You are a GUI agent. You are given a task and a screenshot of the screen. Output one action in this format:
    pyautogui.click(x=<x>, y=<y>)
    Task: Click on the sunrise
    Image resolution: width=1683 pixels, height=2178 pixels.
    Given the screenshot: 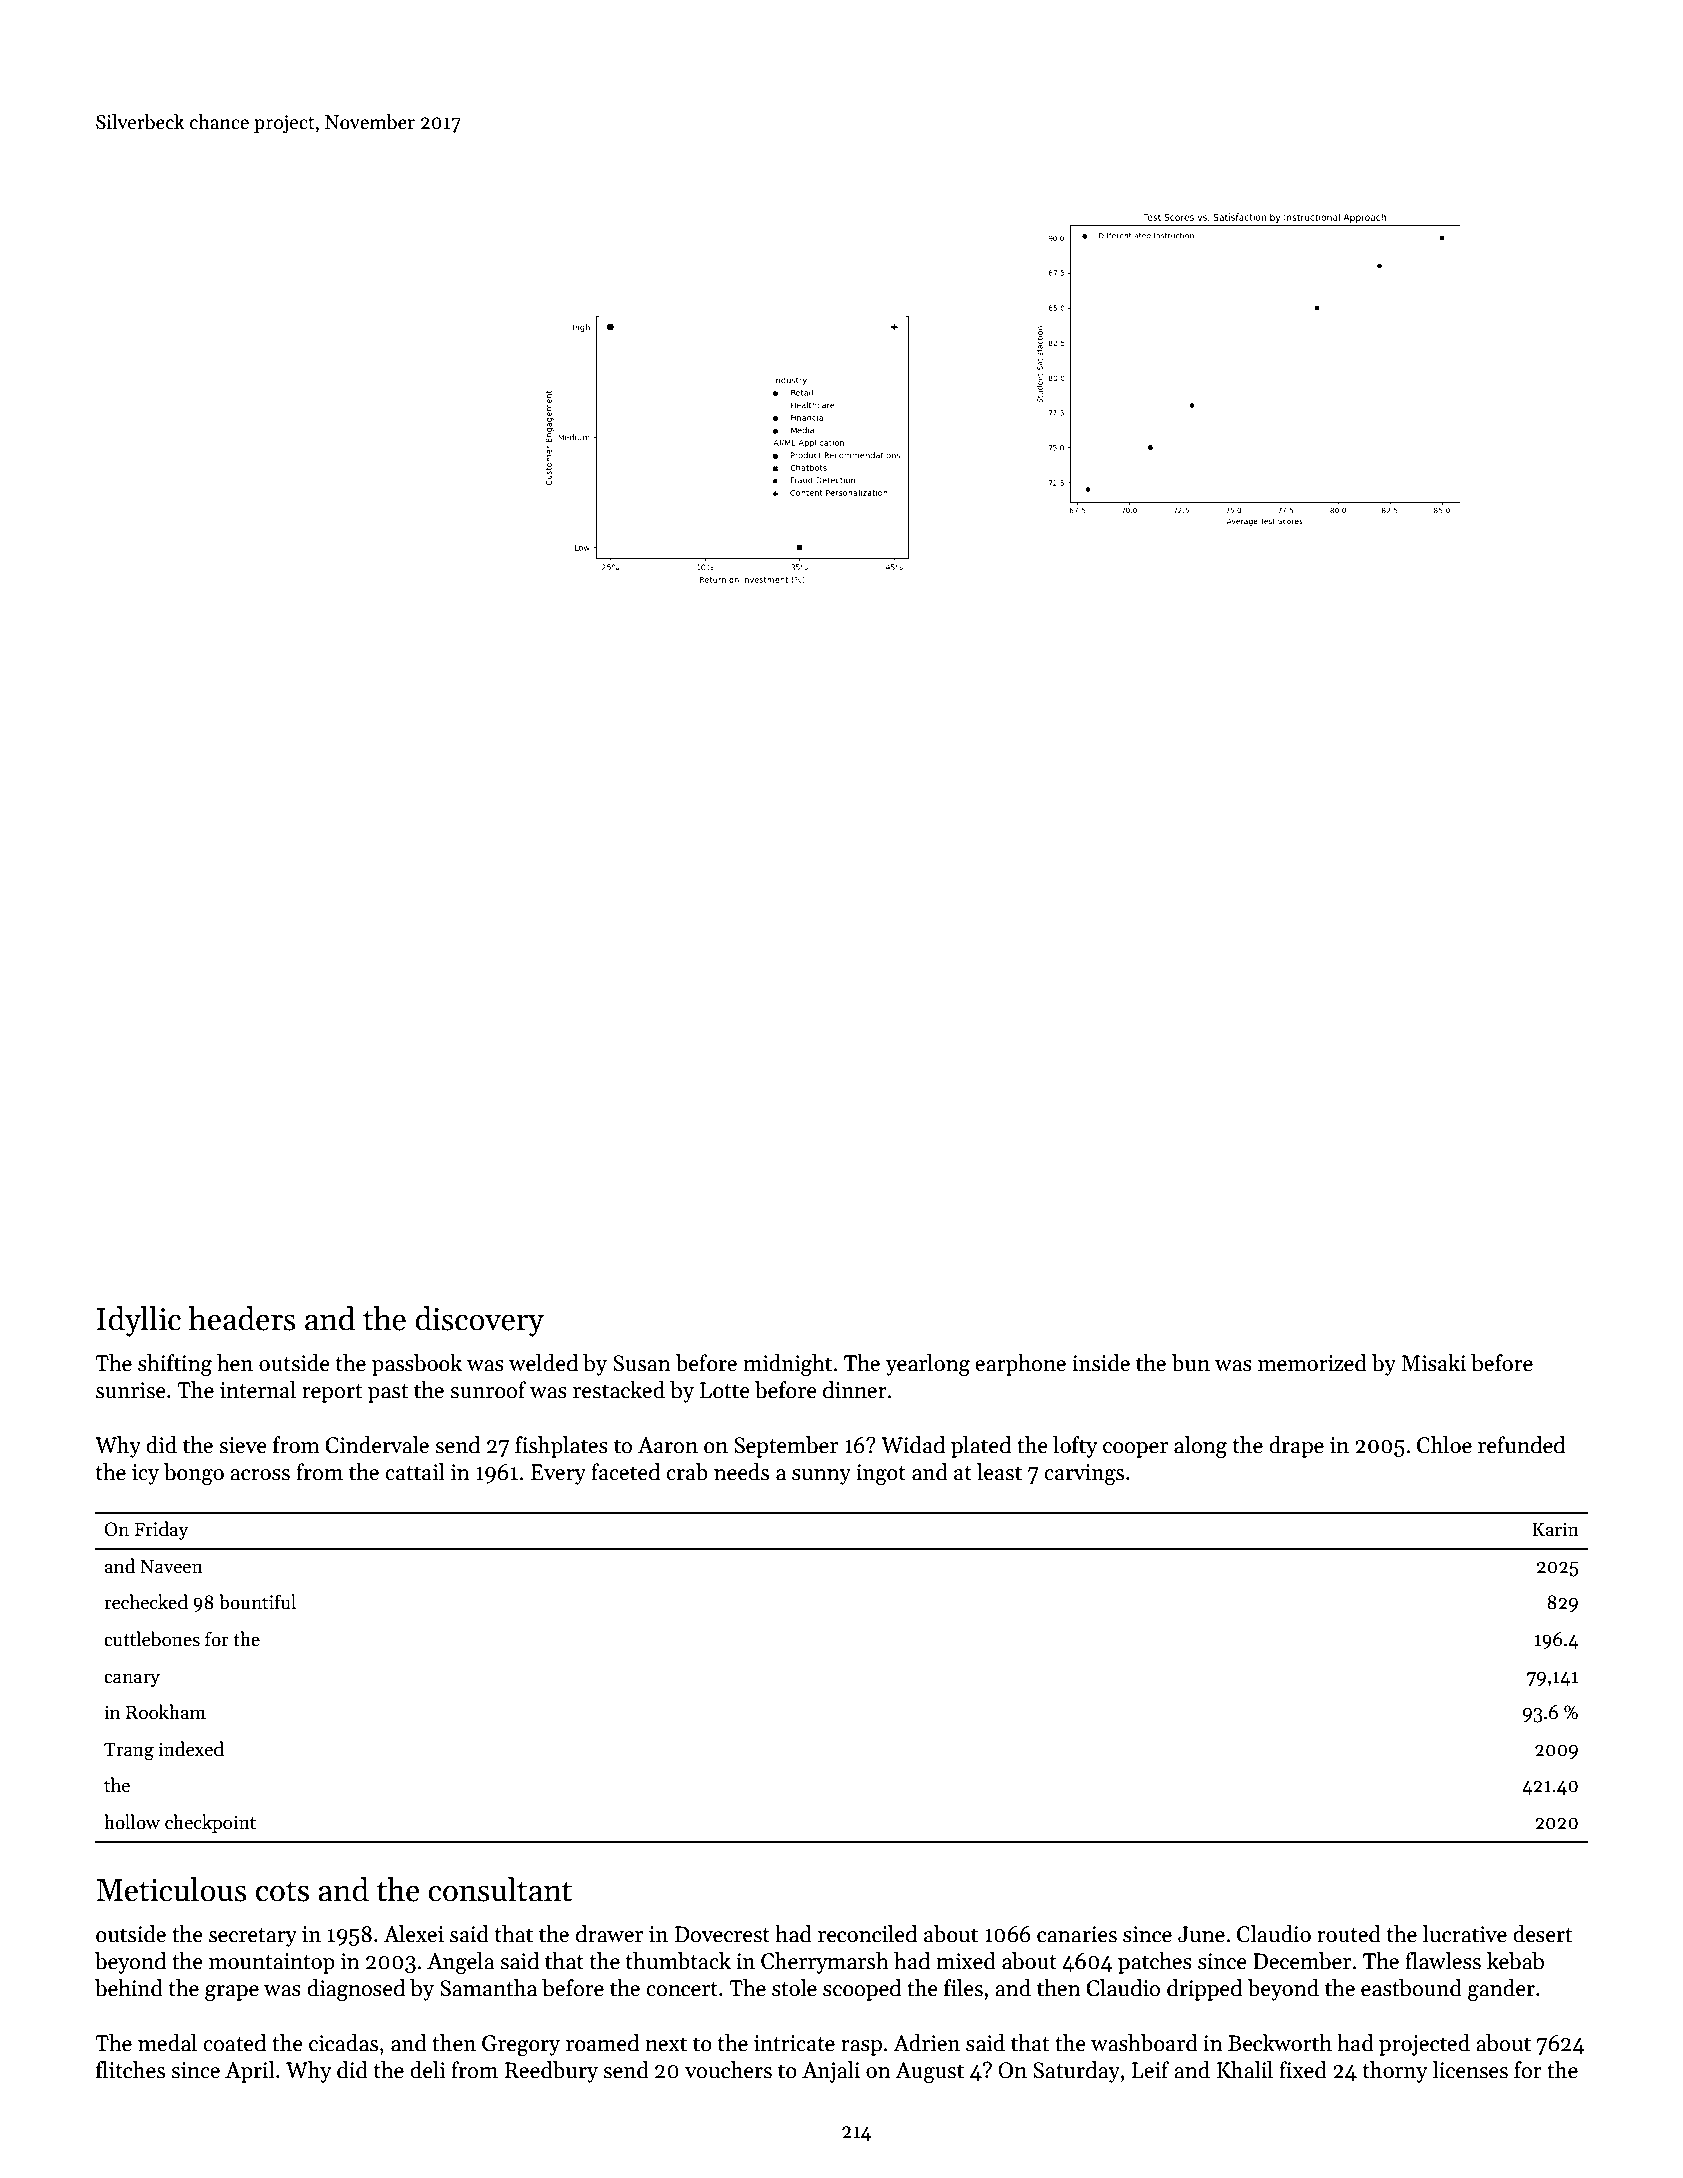 What is the action you would take?
    pyautogui.click(x=131, y=1390)
